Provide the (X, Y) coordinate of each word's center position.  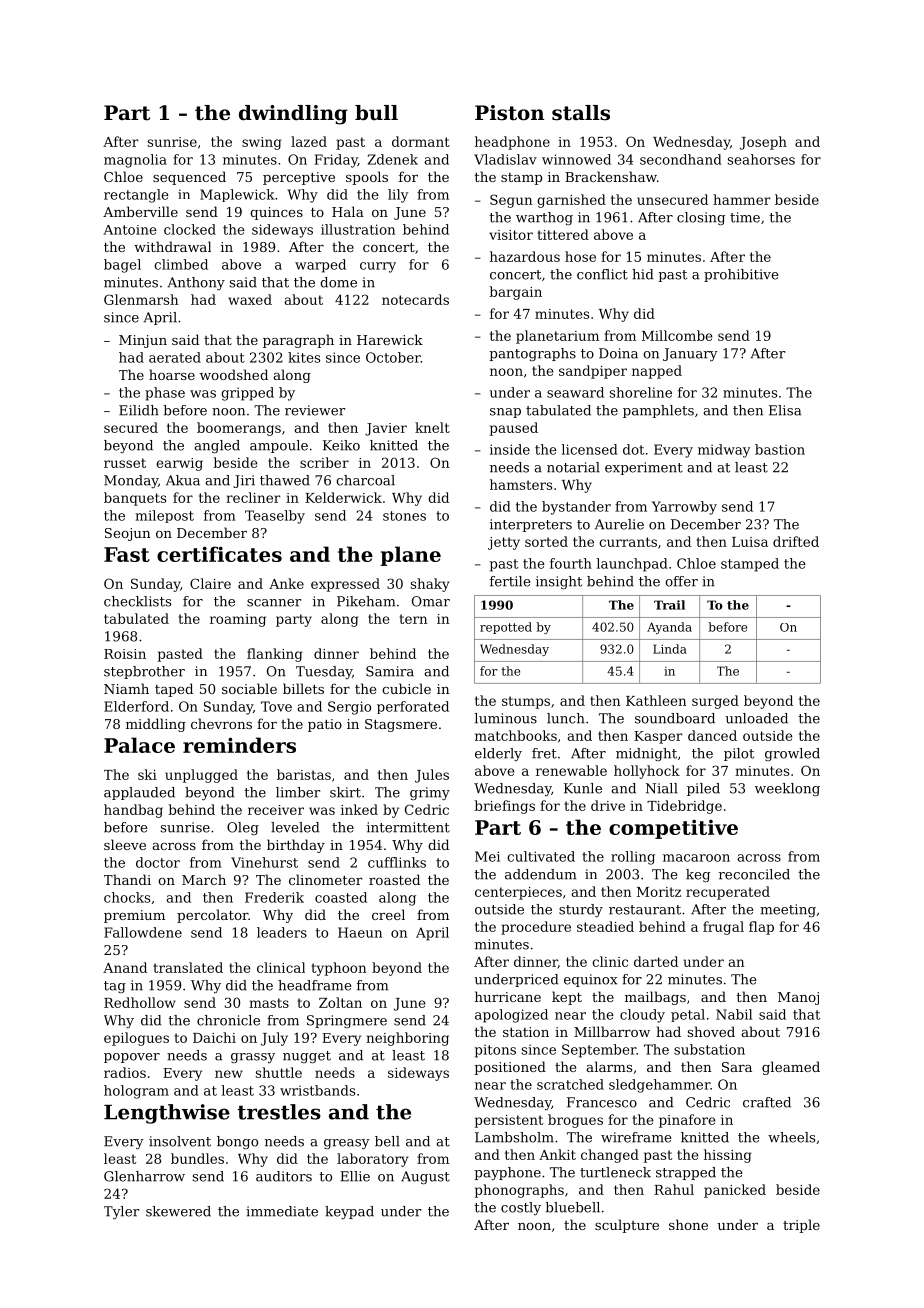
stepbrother (144, 672)
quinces (276, 213)
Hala (348, 211)
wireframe (636, 1137)
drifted (796, 541)
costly (521, 1208)
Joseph (763, 143)
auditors (284, 1176)
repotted (506, 628)
